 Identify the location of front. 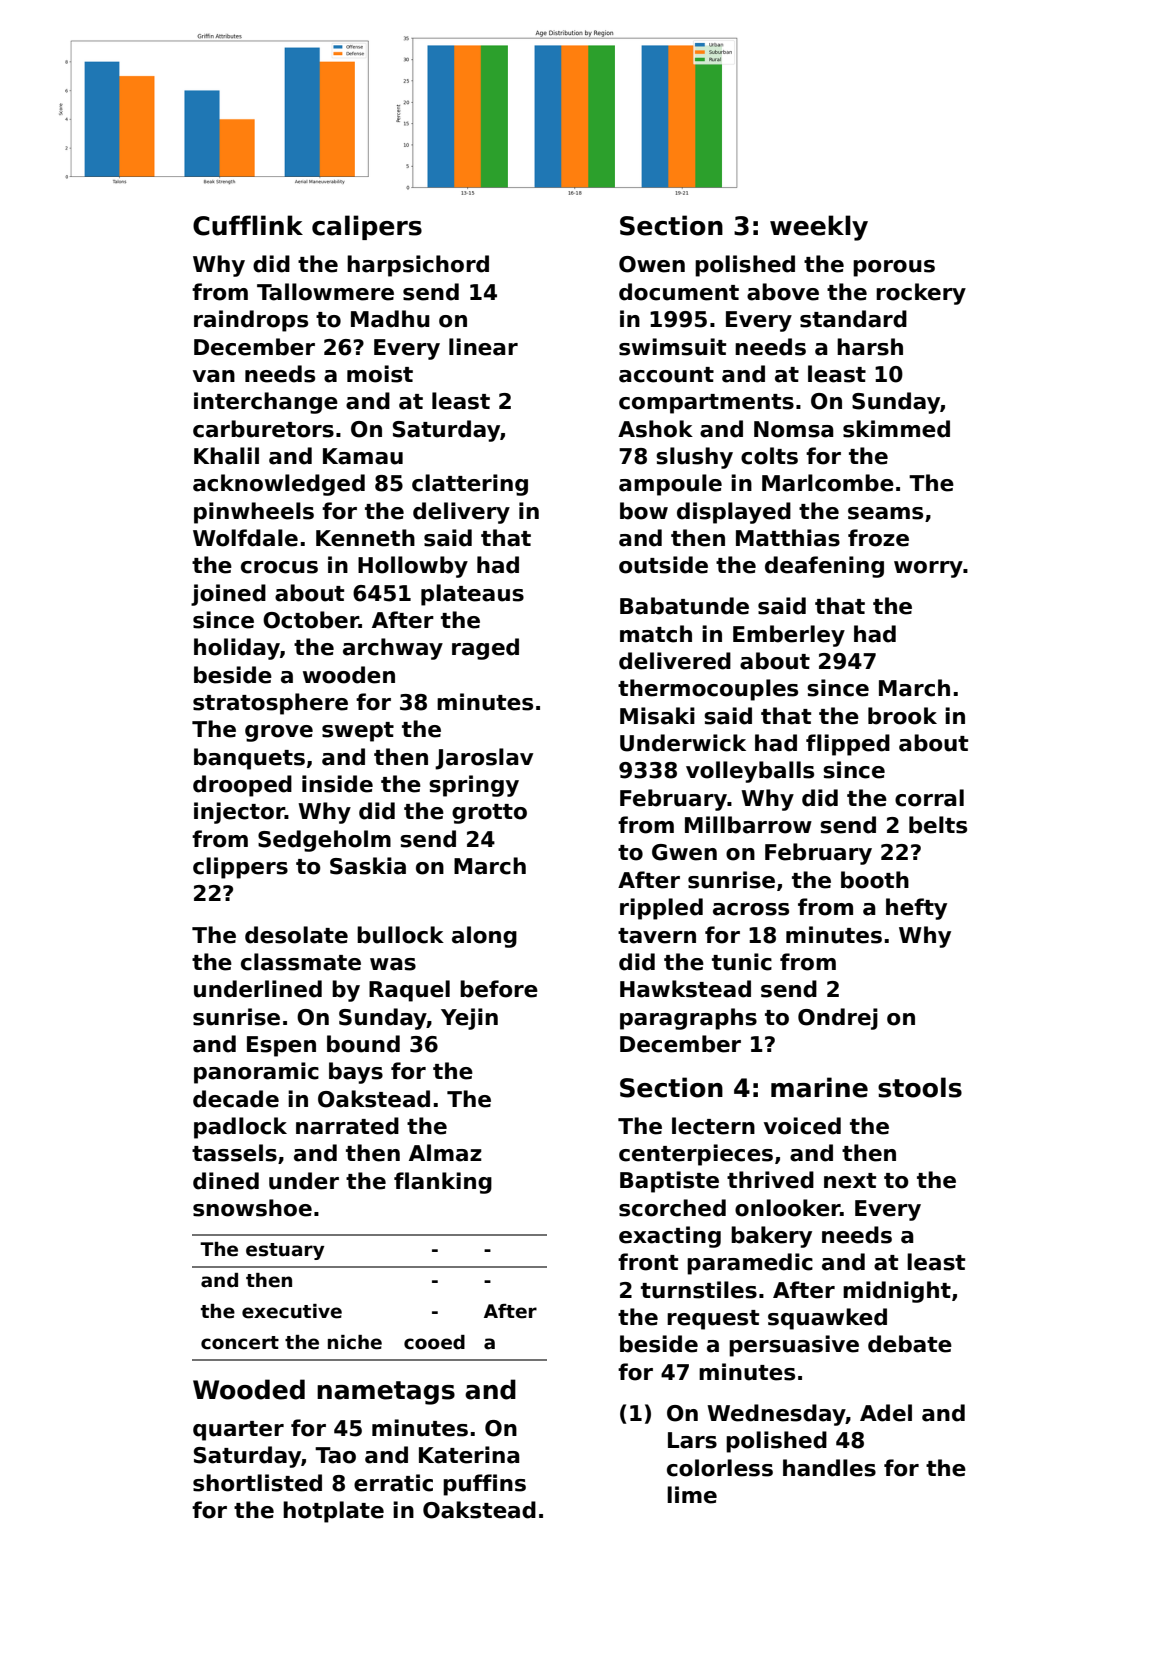
(648, 1262).
